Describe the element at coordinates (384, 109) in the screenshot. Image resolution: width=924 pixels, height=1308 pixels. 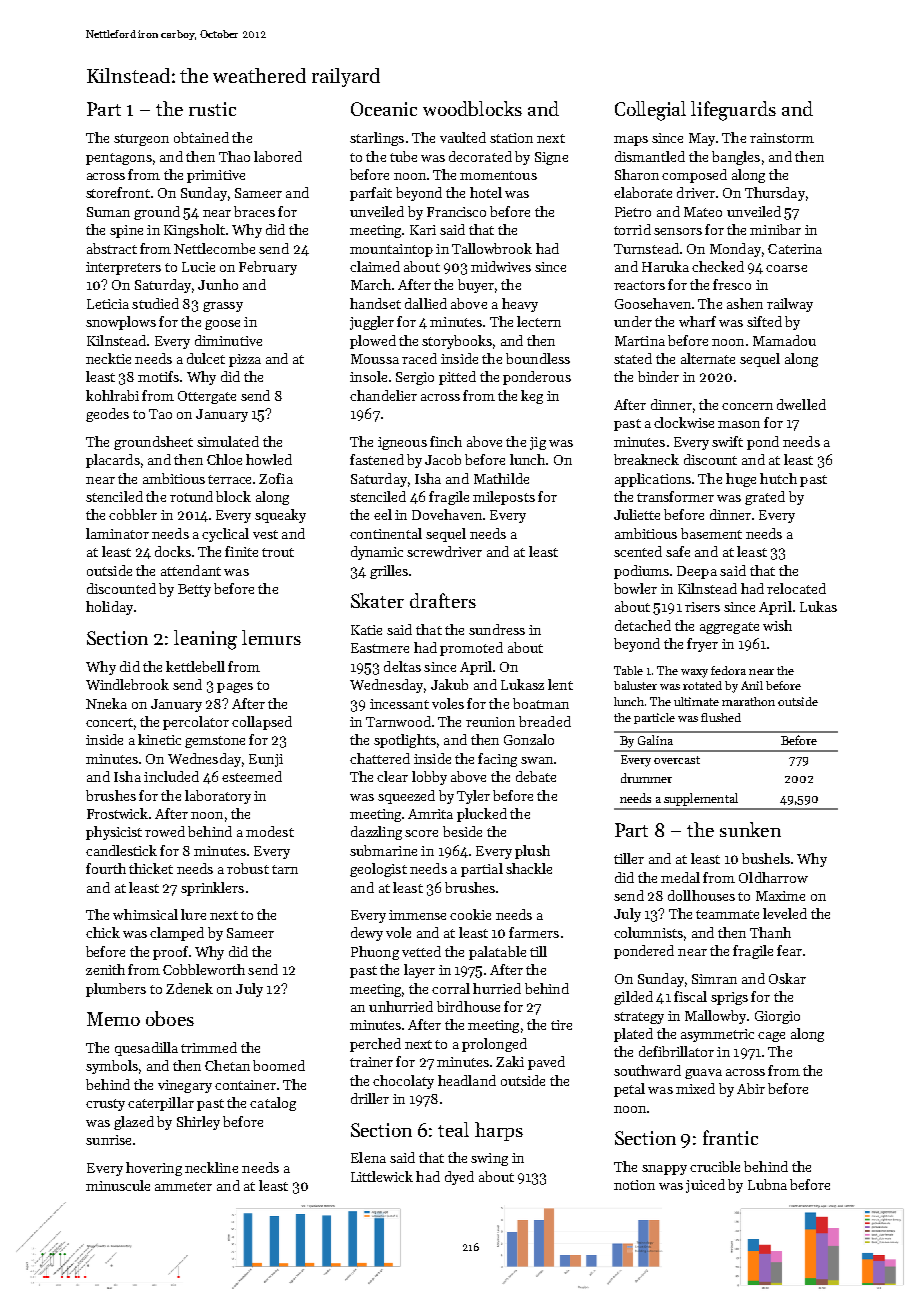
I see `Oceanic` at that location.
